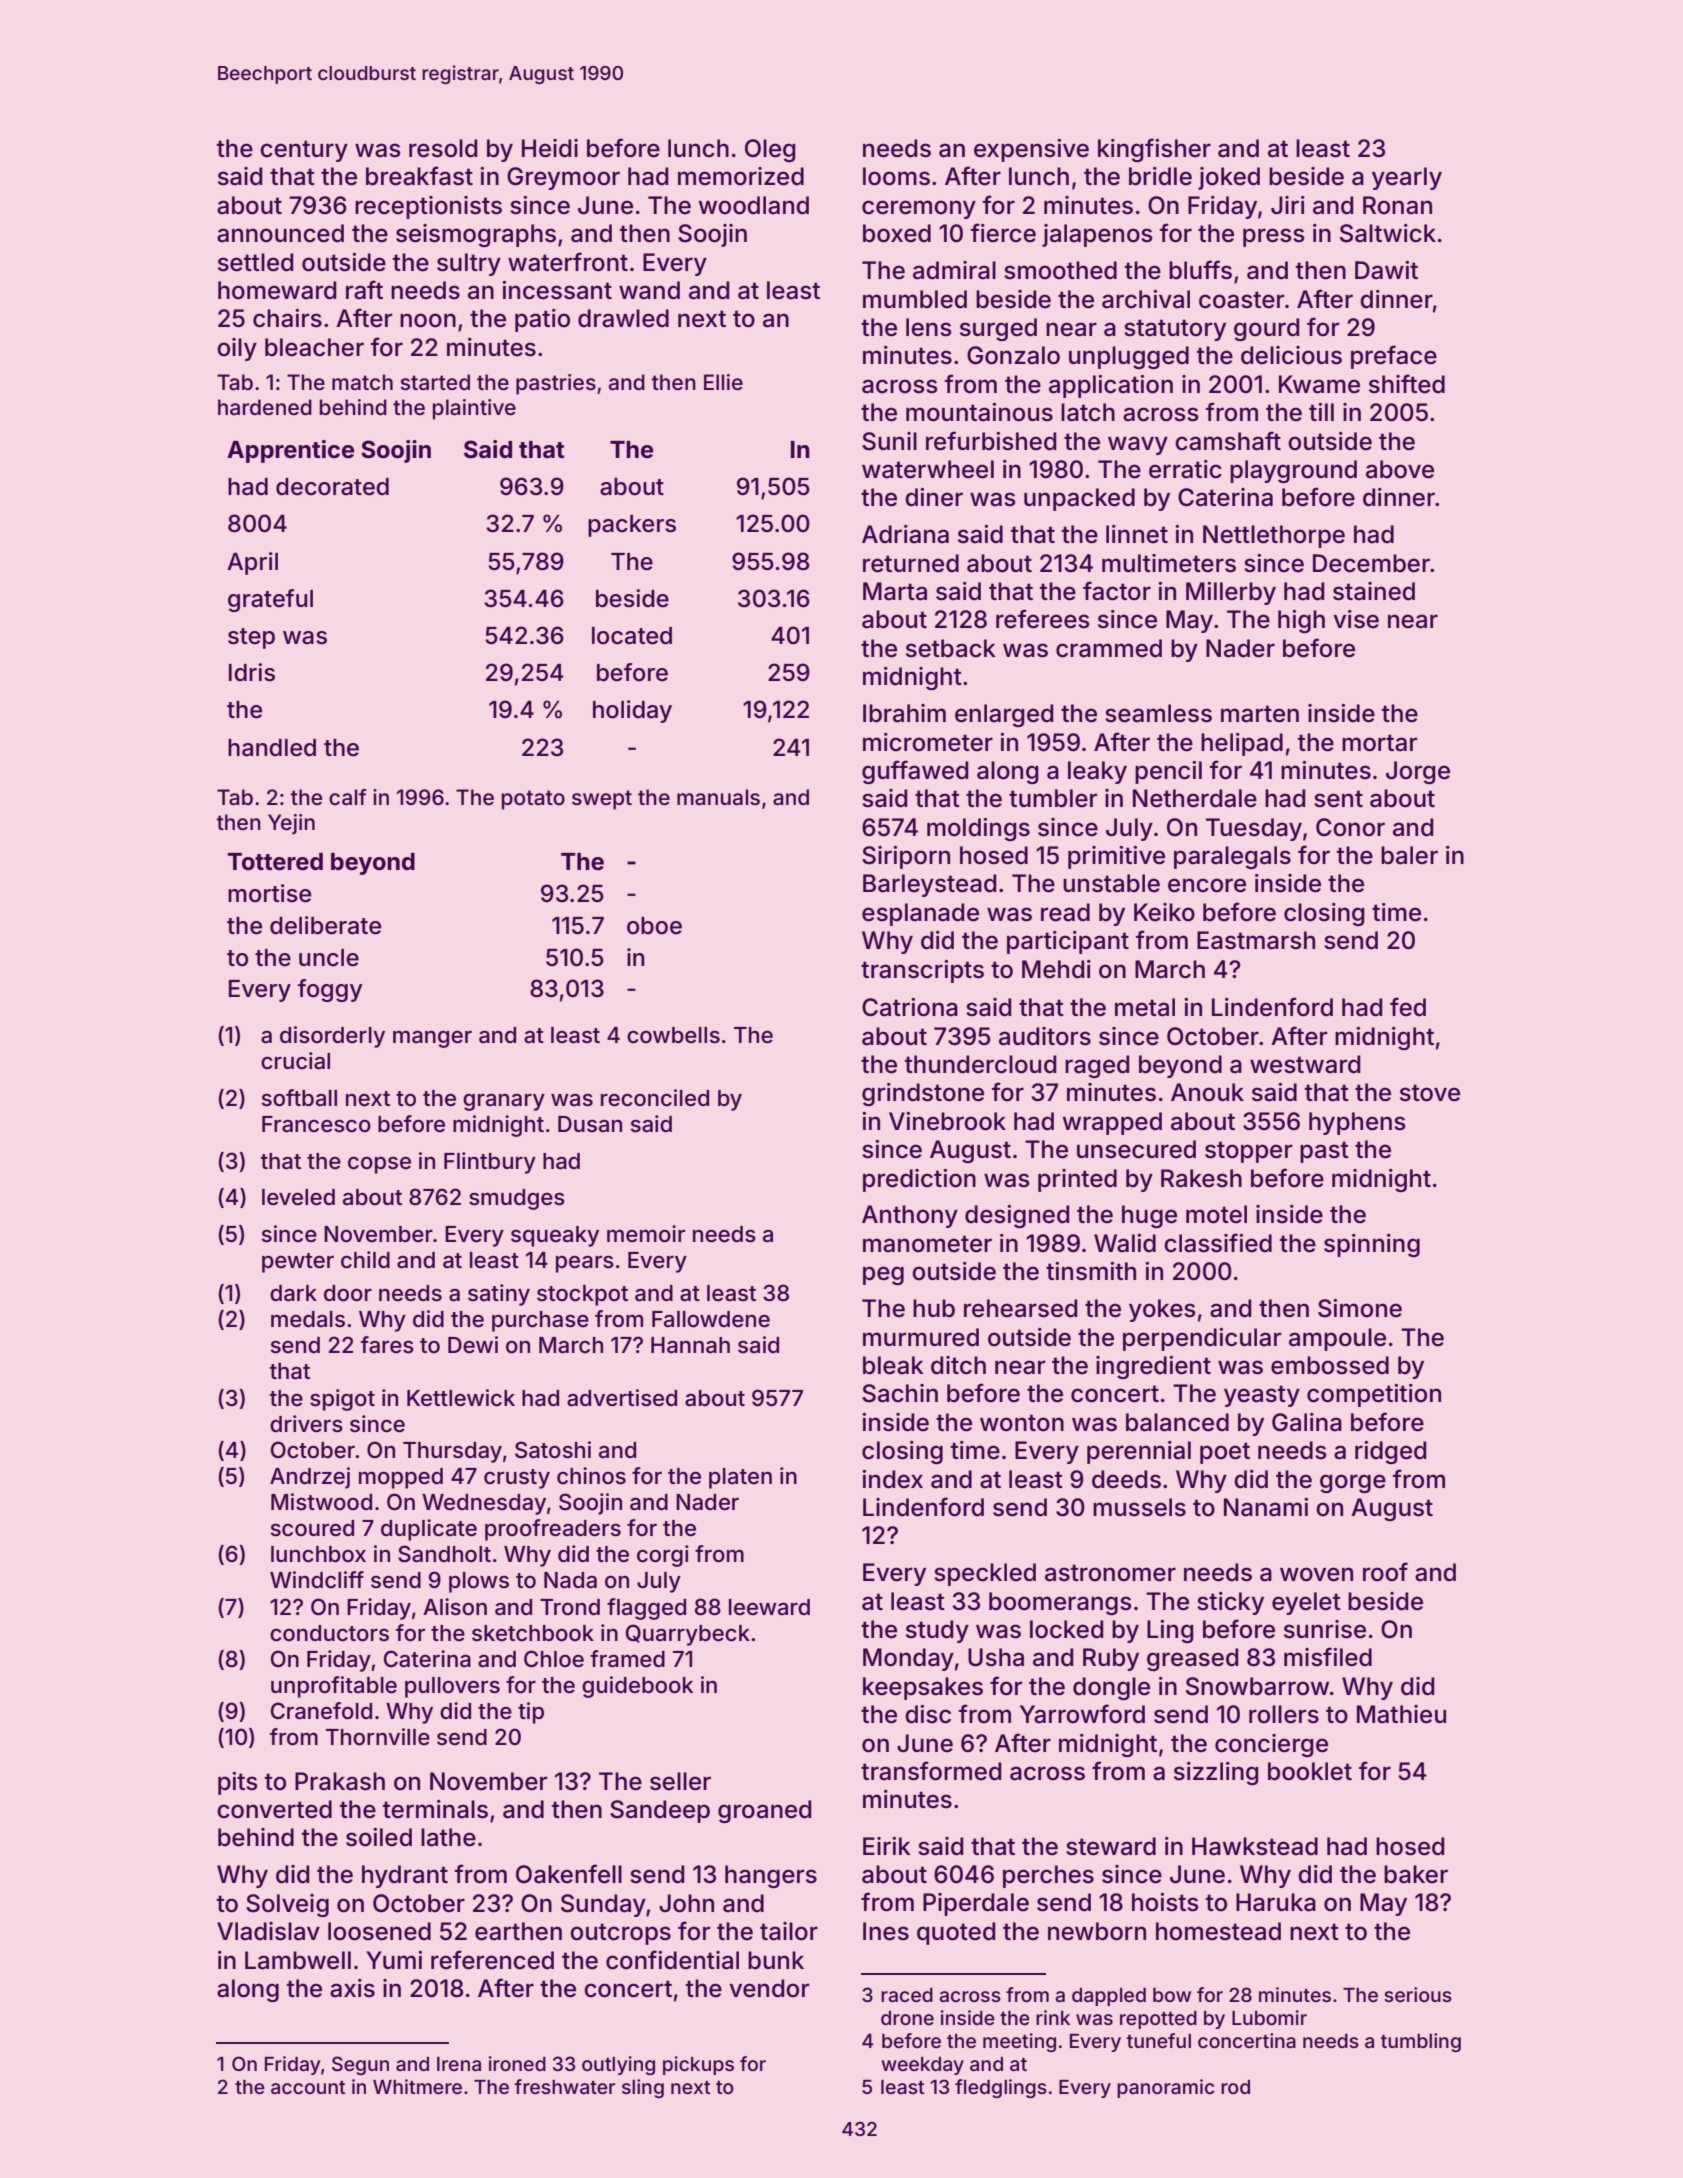 The height and width of the screenshot is (2178, 1683). What do you see at coordinates (1430, 1093) in the screenshot?
I see `stove` at bounding box center [1430, 1093].
